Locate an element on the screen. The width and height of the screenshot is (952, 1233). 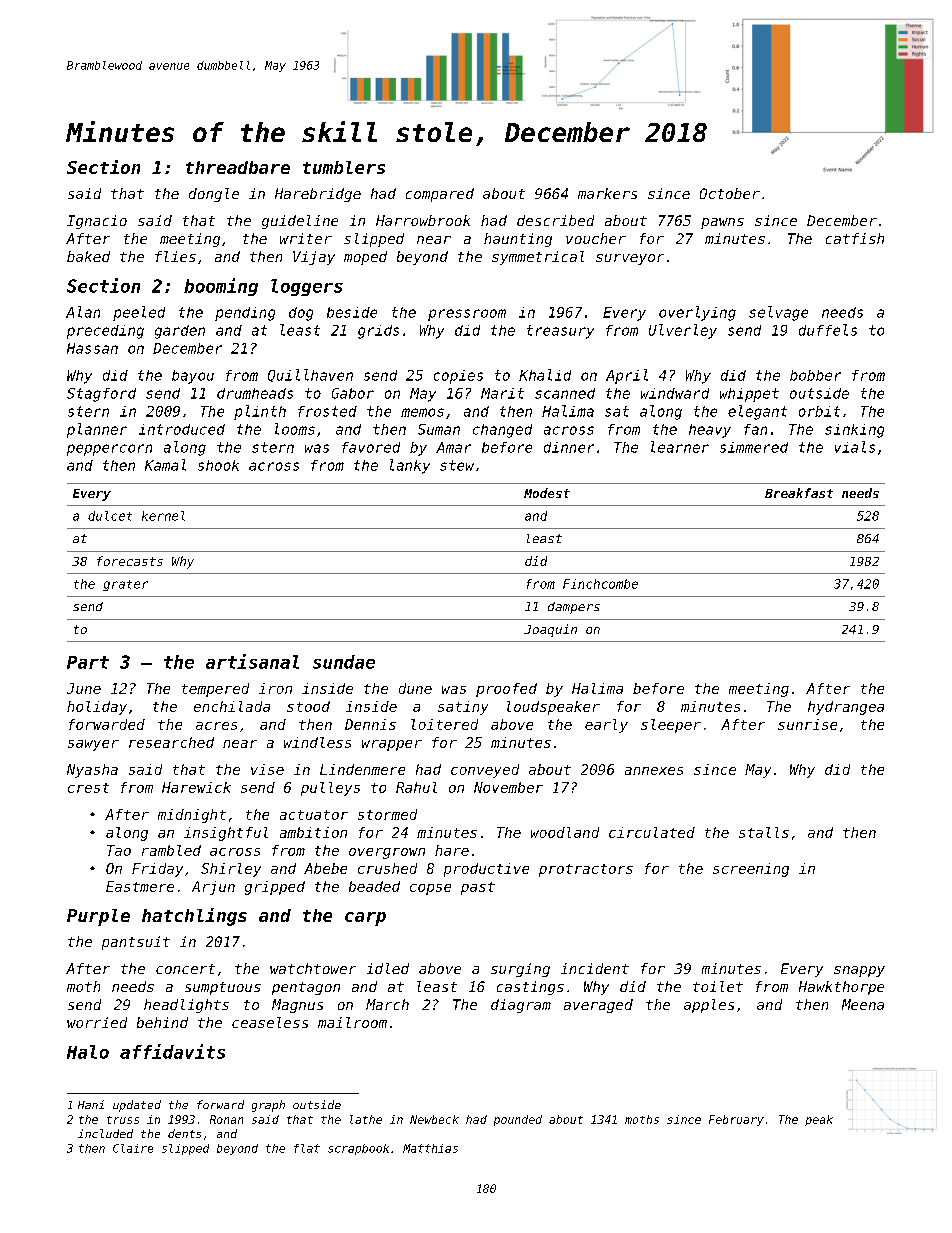
researched is located at coordinates (171, 742).
